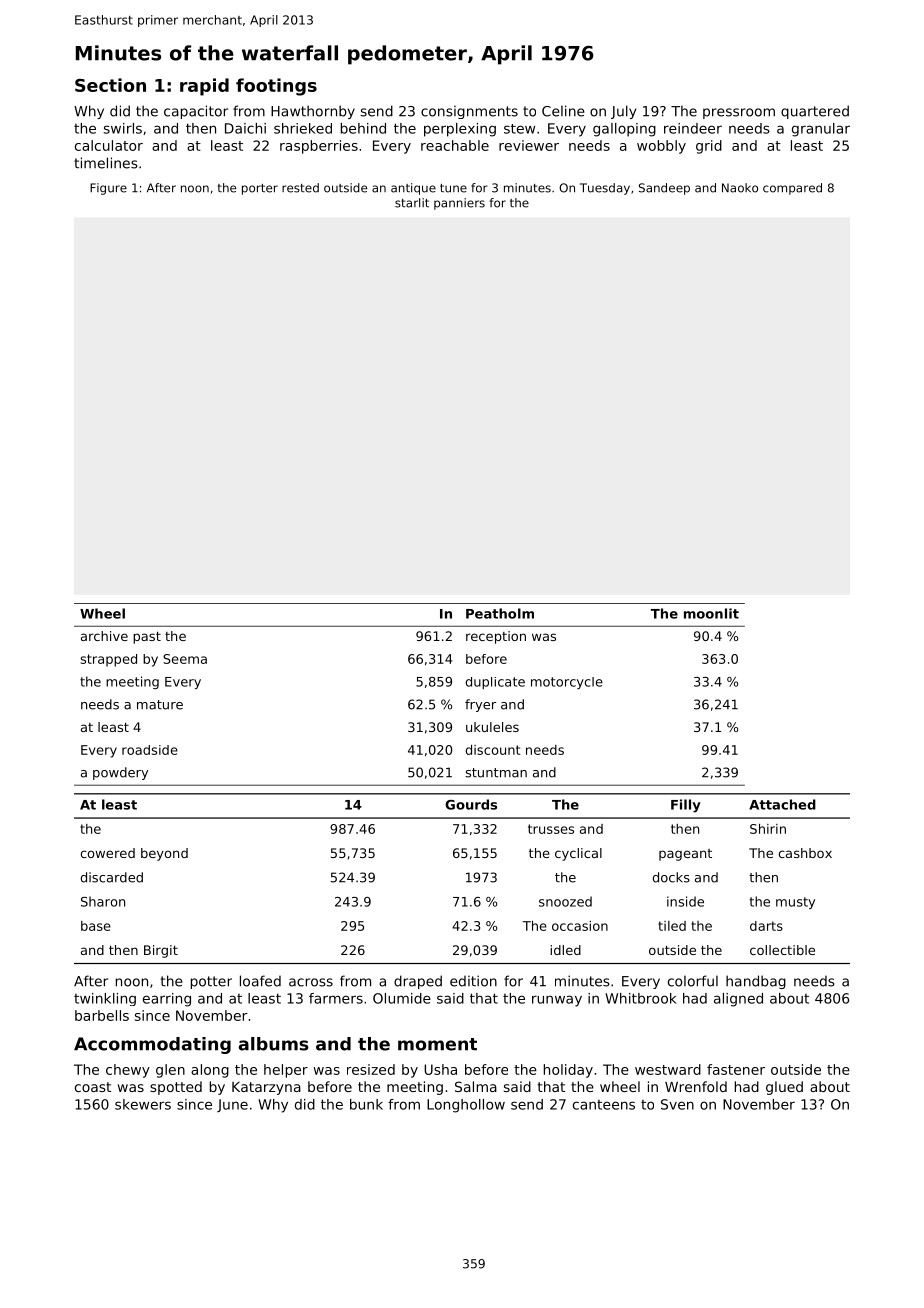  What do you see at coordinates (480, 705) in the screenshot?
I see `fryer` at bounding box center [480, 705].
